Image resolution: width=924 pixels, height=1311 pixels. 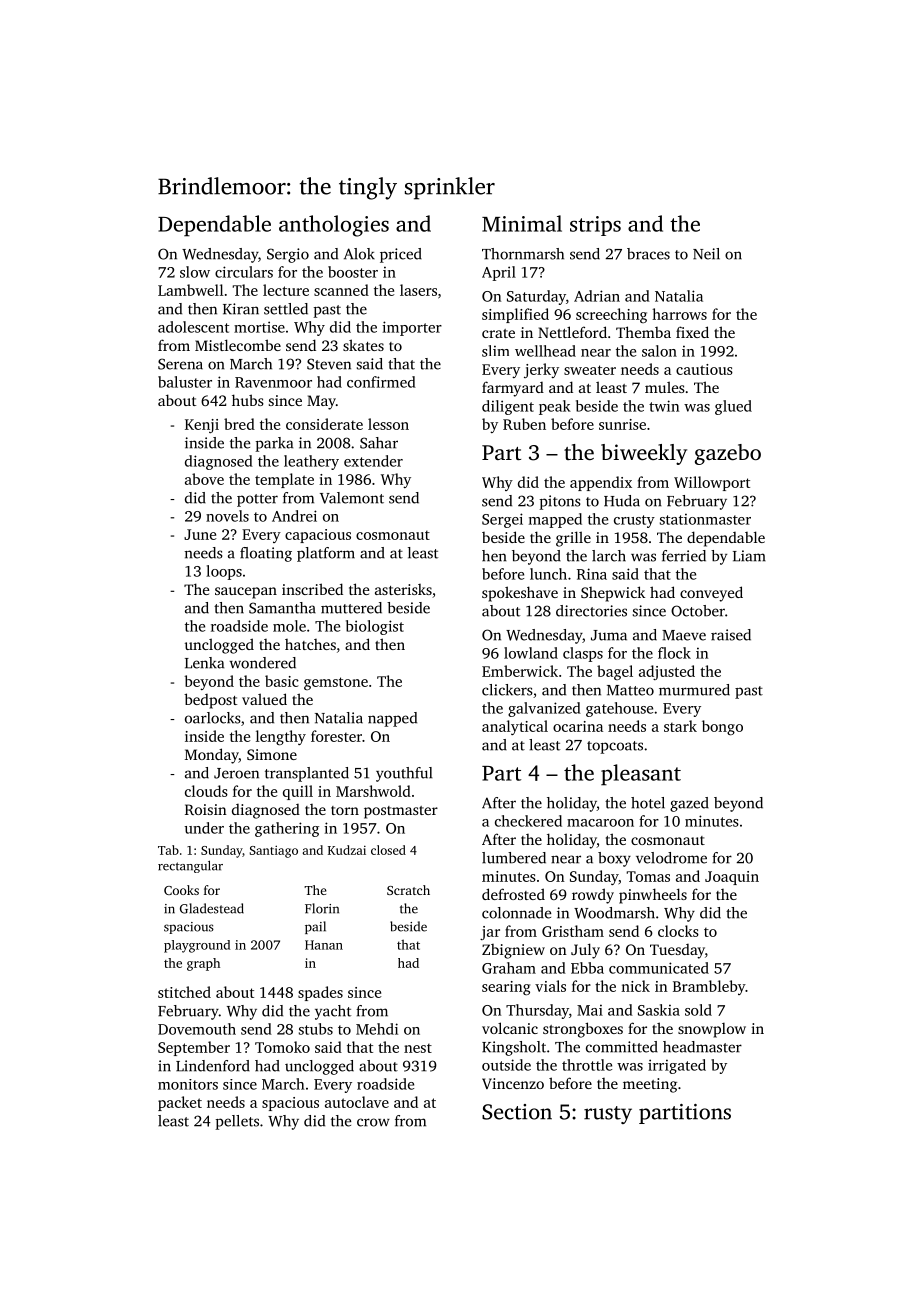 I want to click on analytical, so click(x=515, y=727).
